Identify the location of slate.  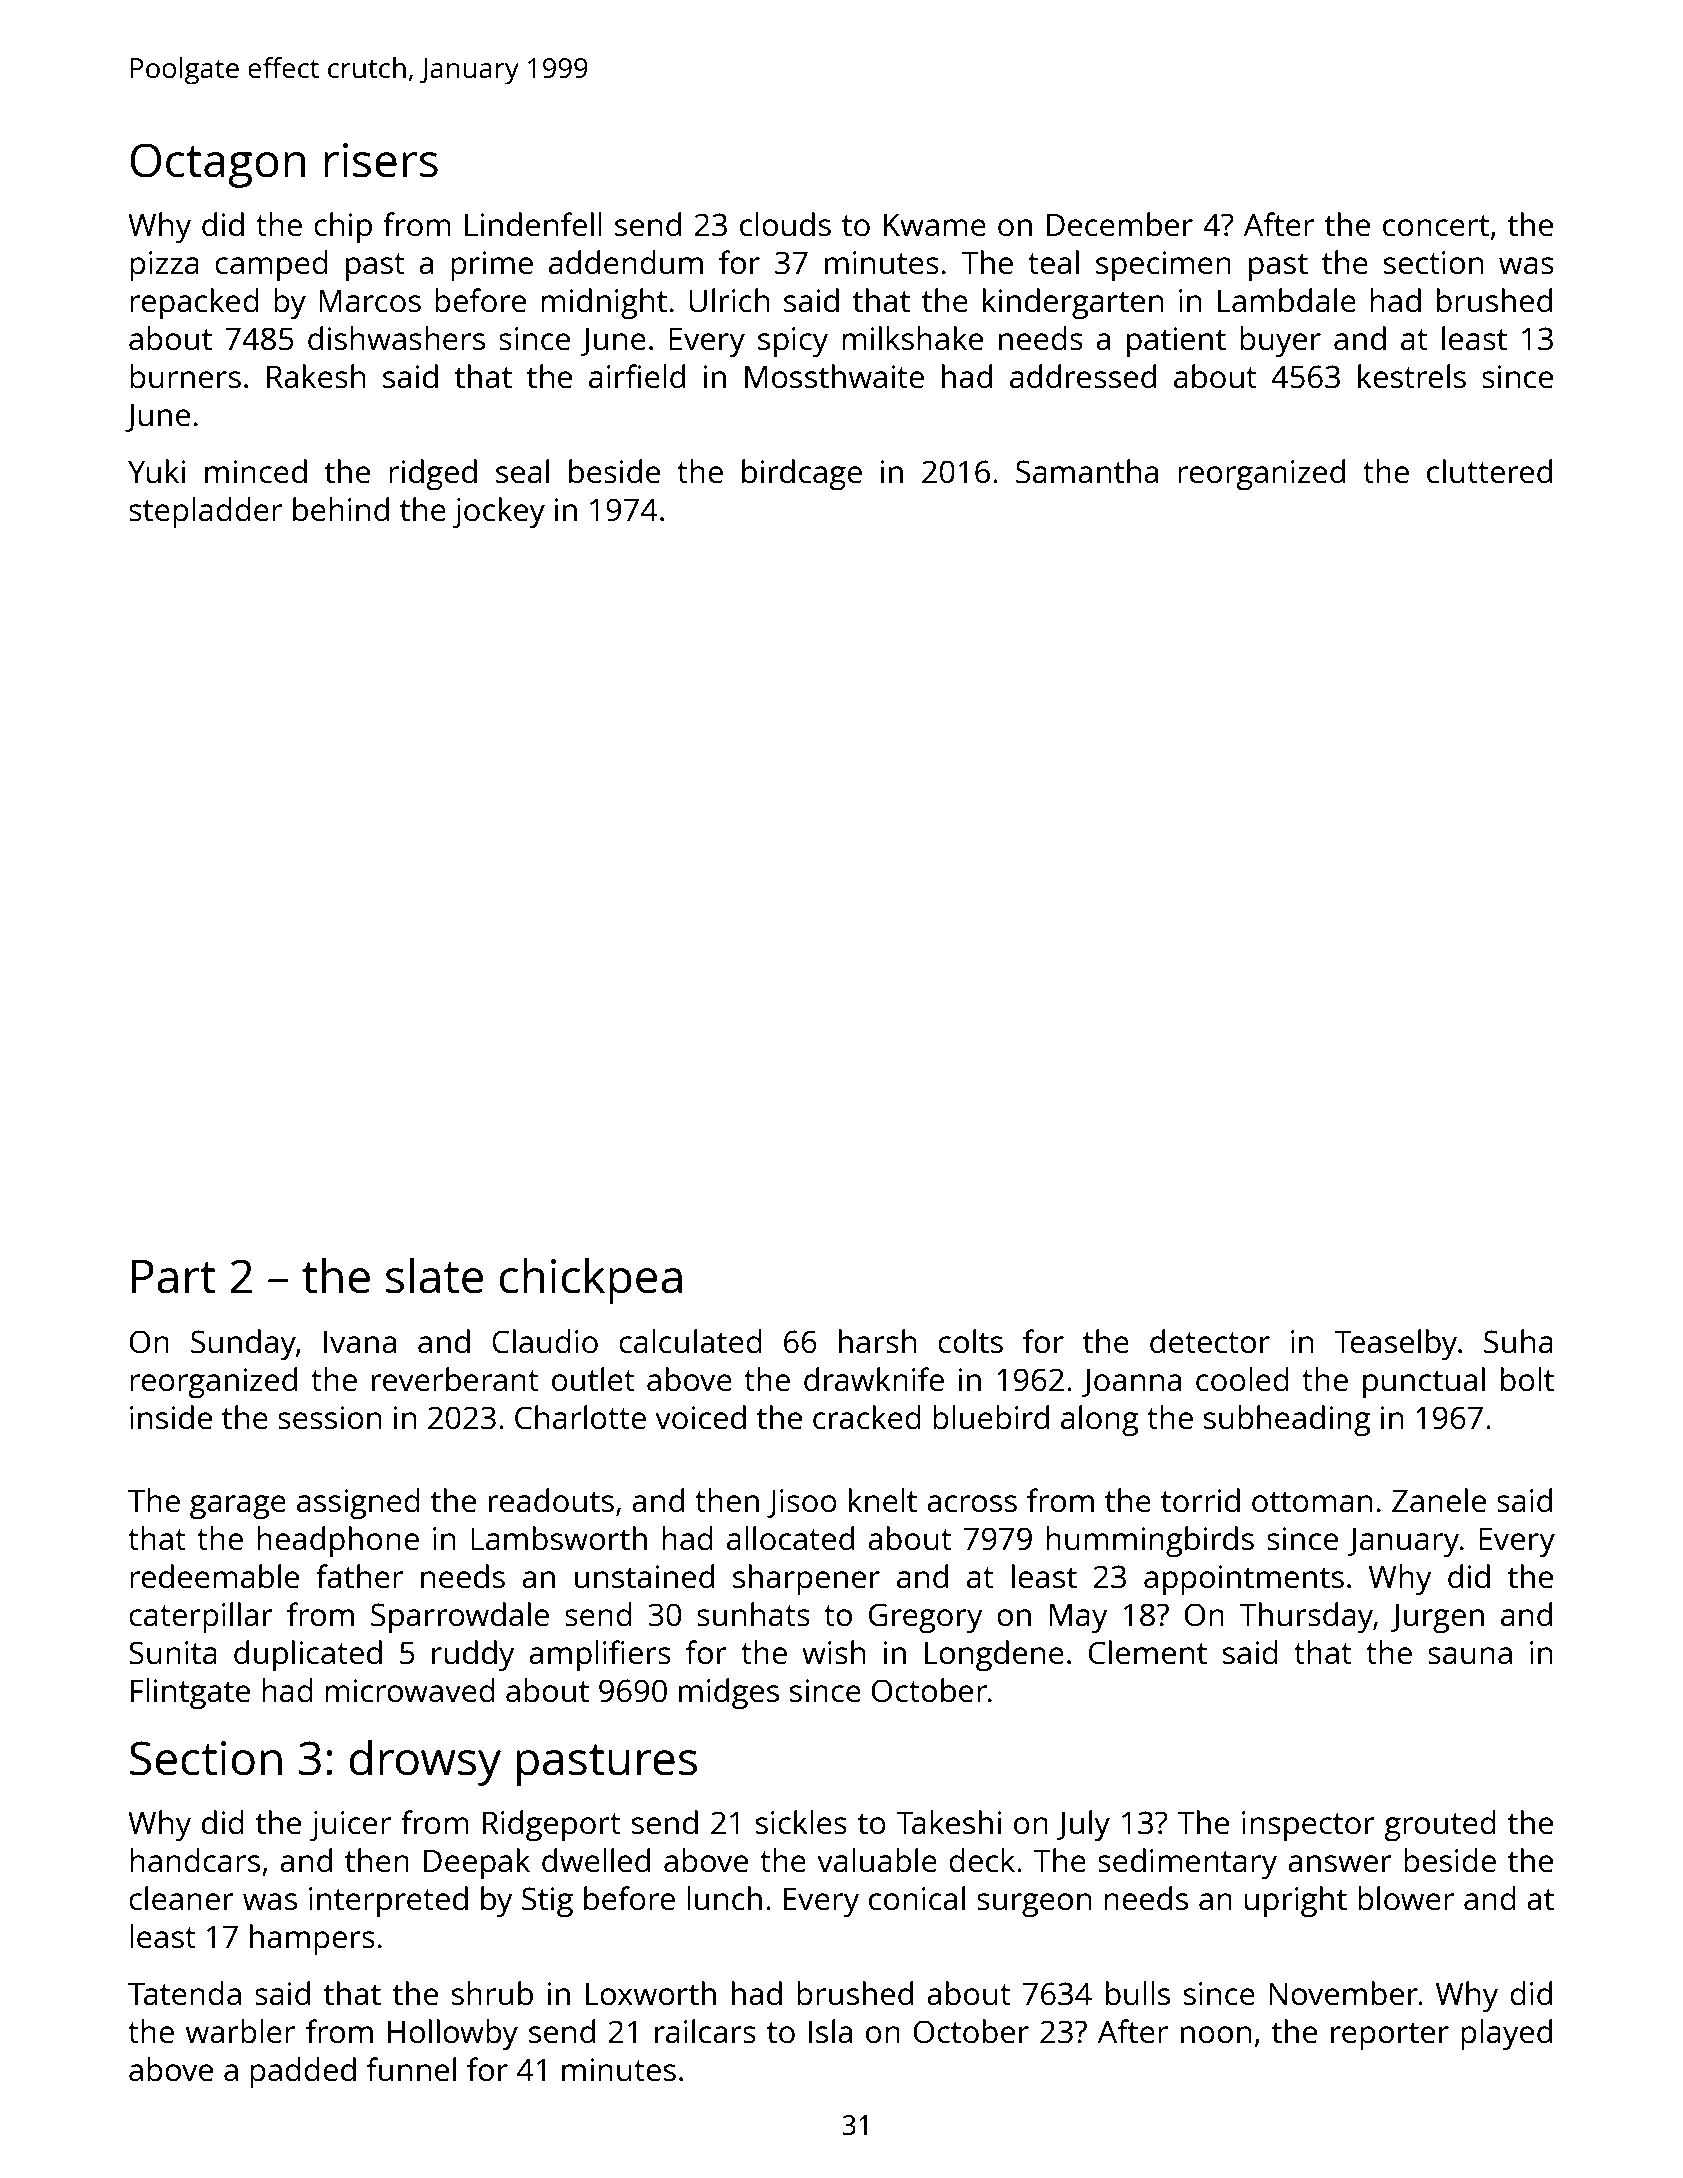
(434, 1275).
